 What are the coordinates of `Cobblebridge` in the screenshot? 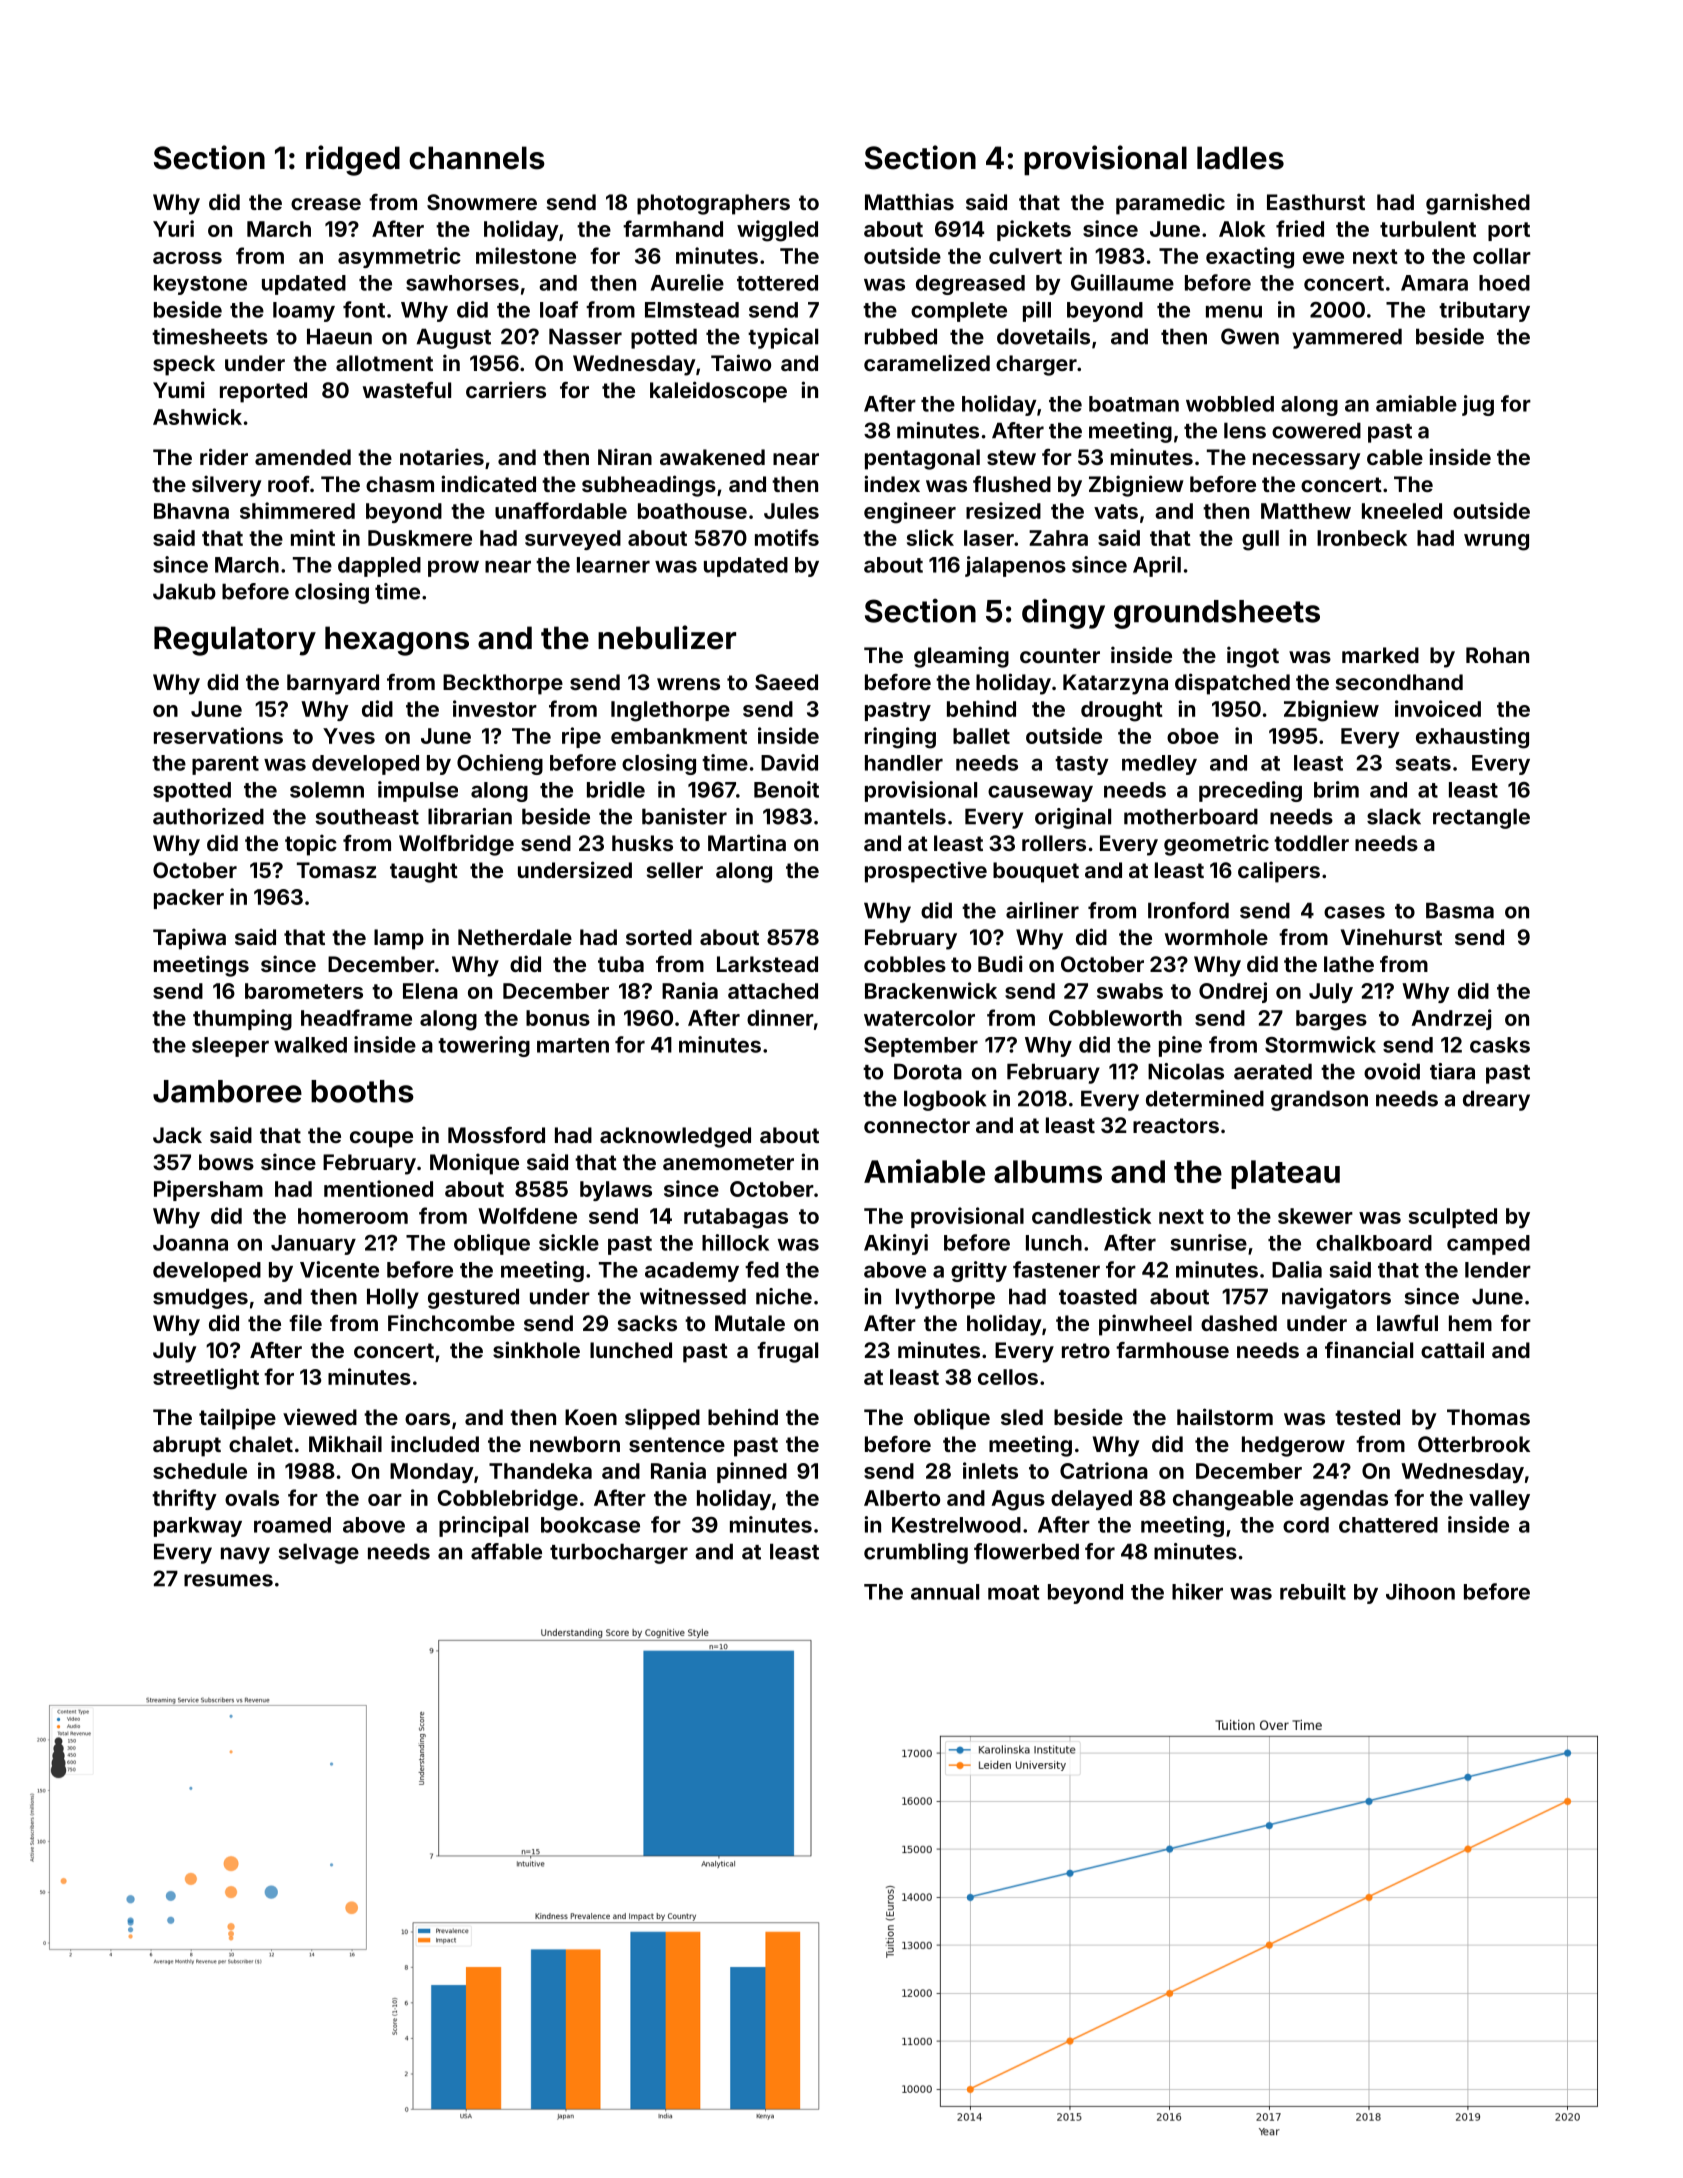 It's located at (508, 1500).
